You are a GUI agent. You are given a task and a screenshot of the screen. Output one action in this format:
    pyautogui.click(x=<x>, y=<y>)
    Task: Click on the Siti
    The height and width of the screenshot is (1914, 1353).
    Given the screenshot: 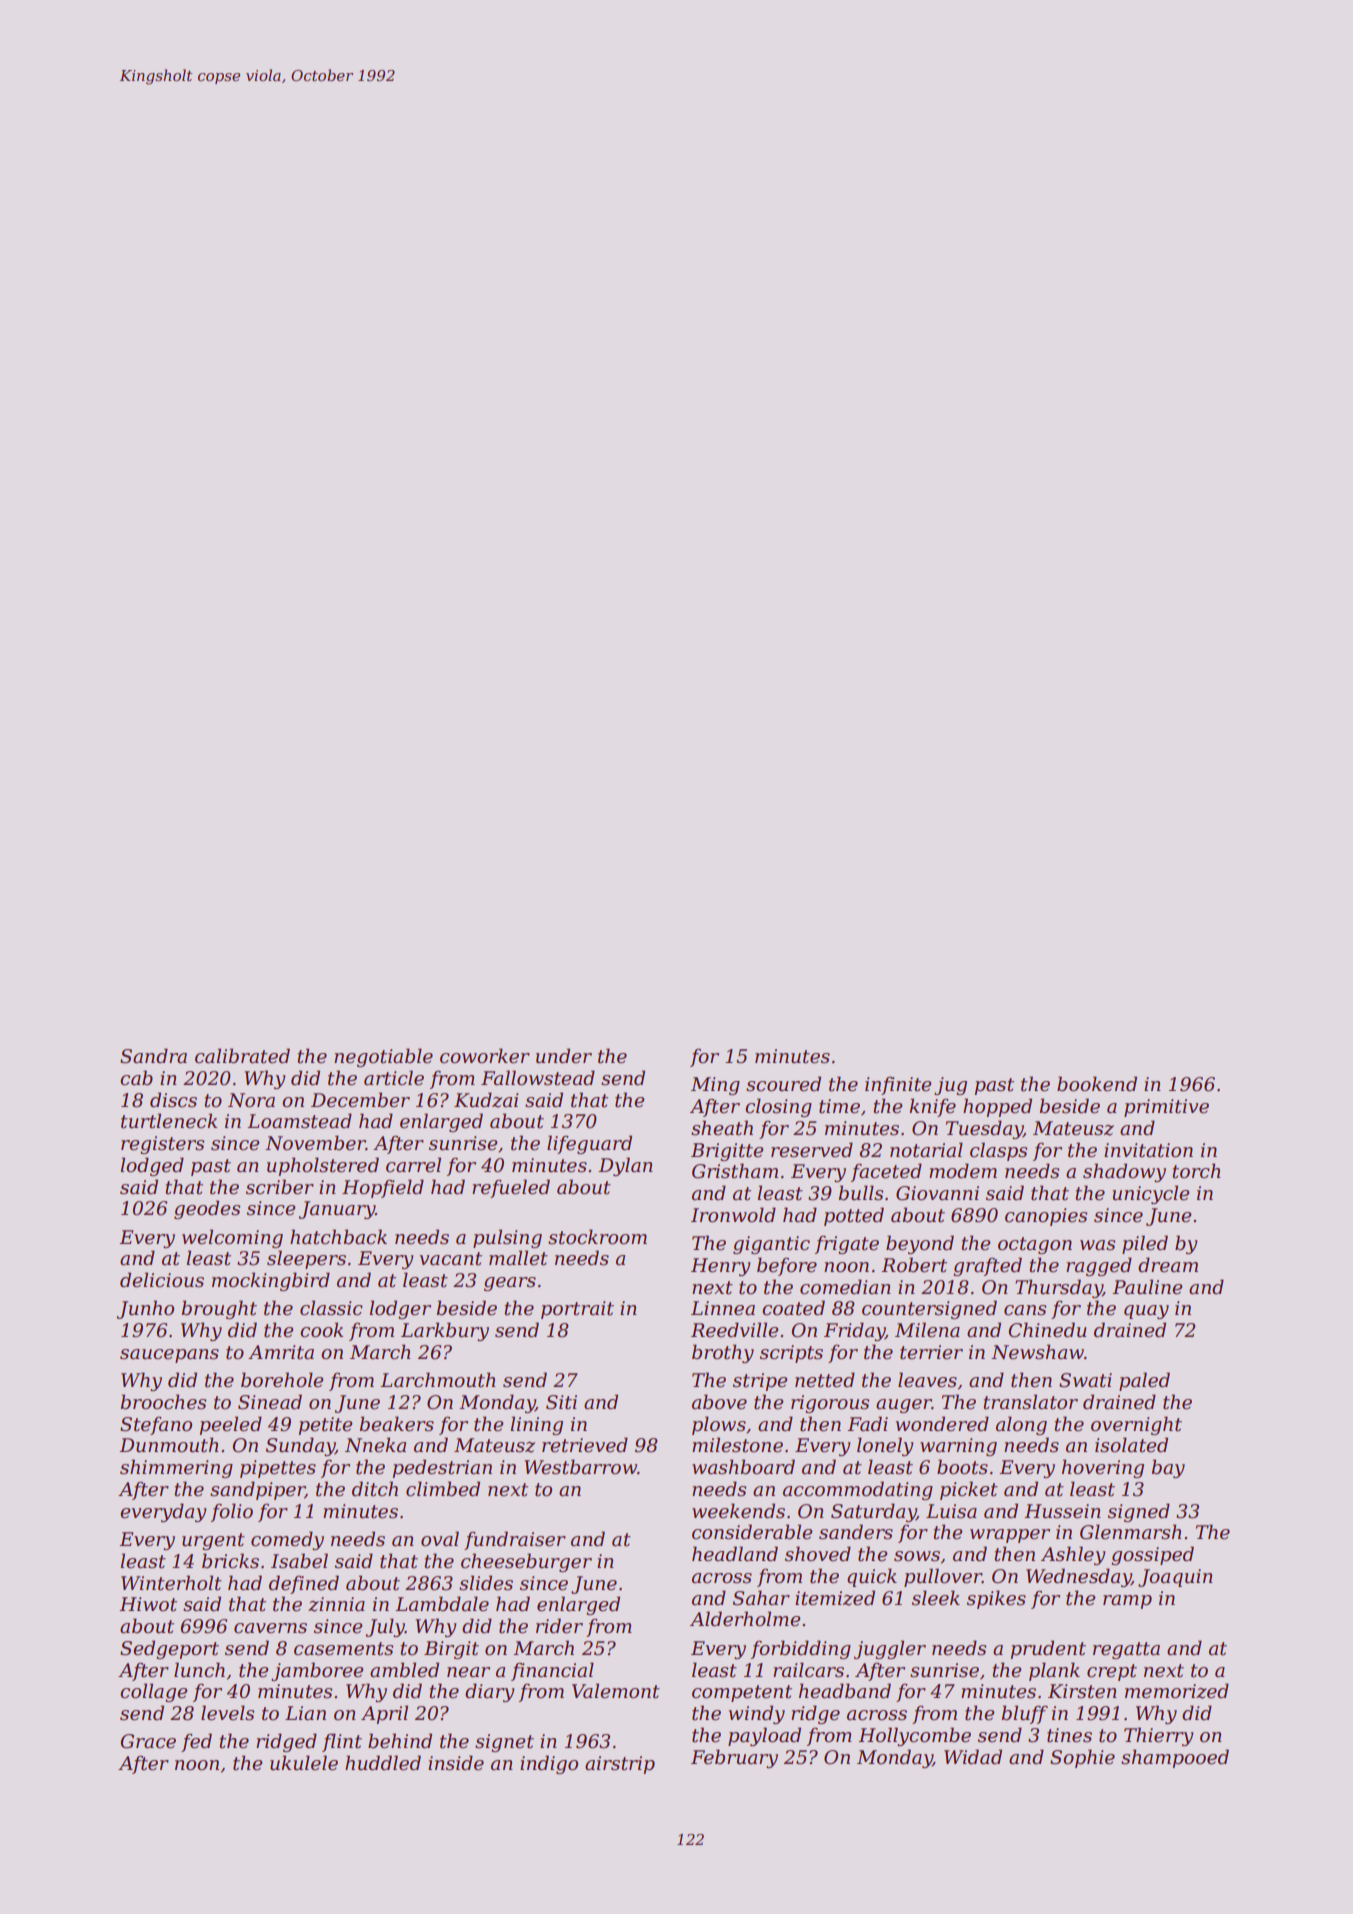 What is the action you would take?
    pyautogui.click(x=561, y=1402)
